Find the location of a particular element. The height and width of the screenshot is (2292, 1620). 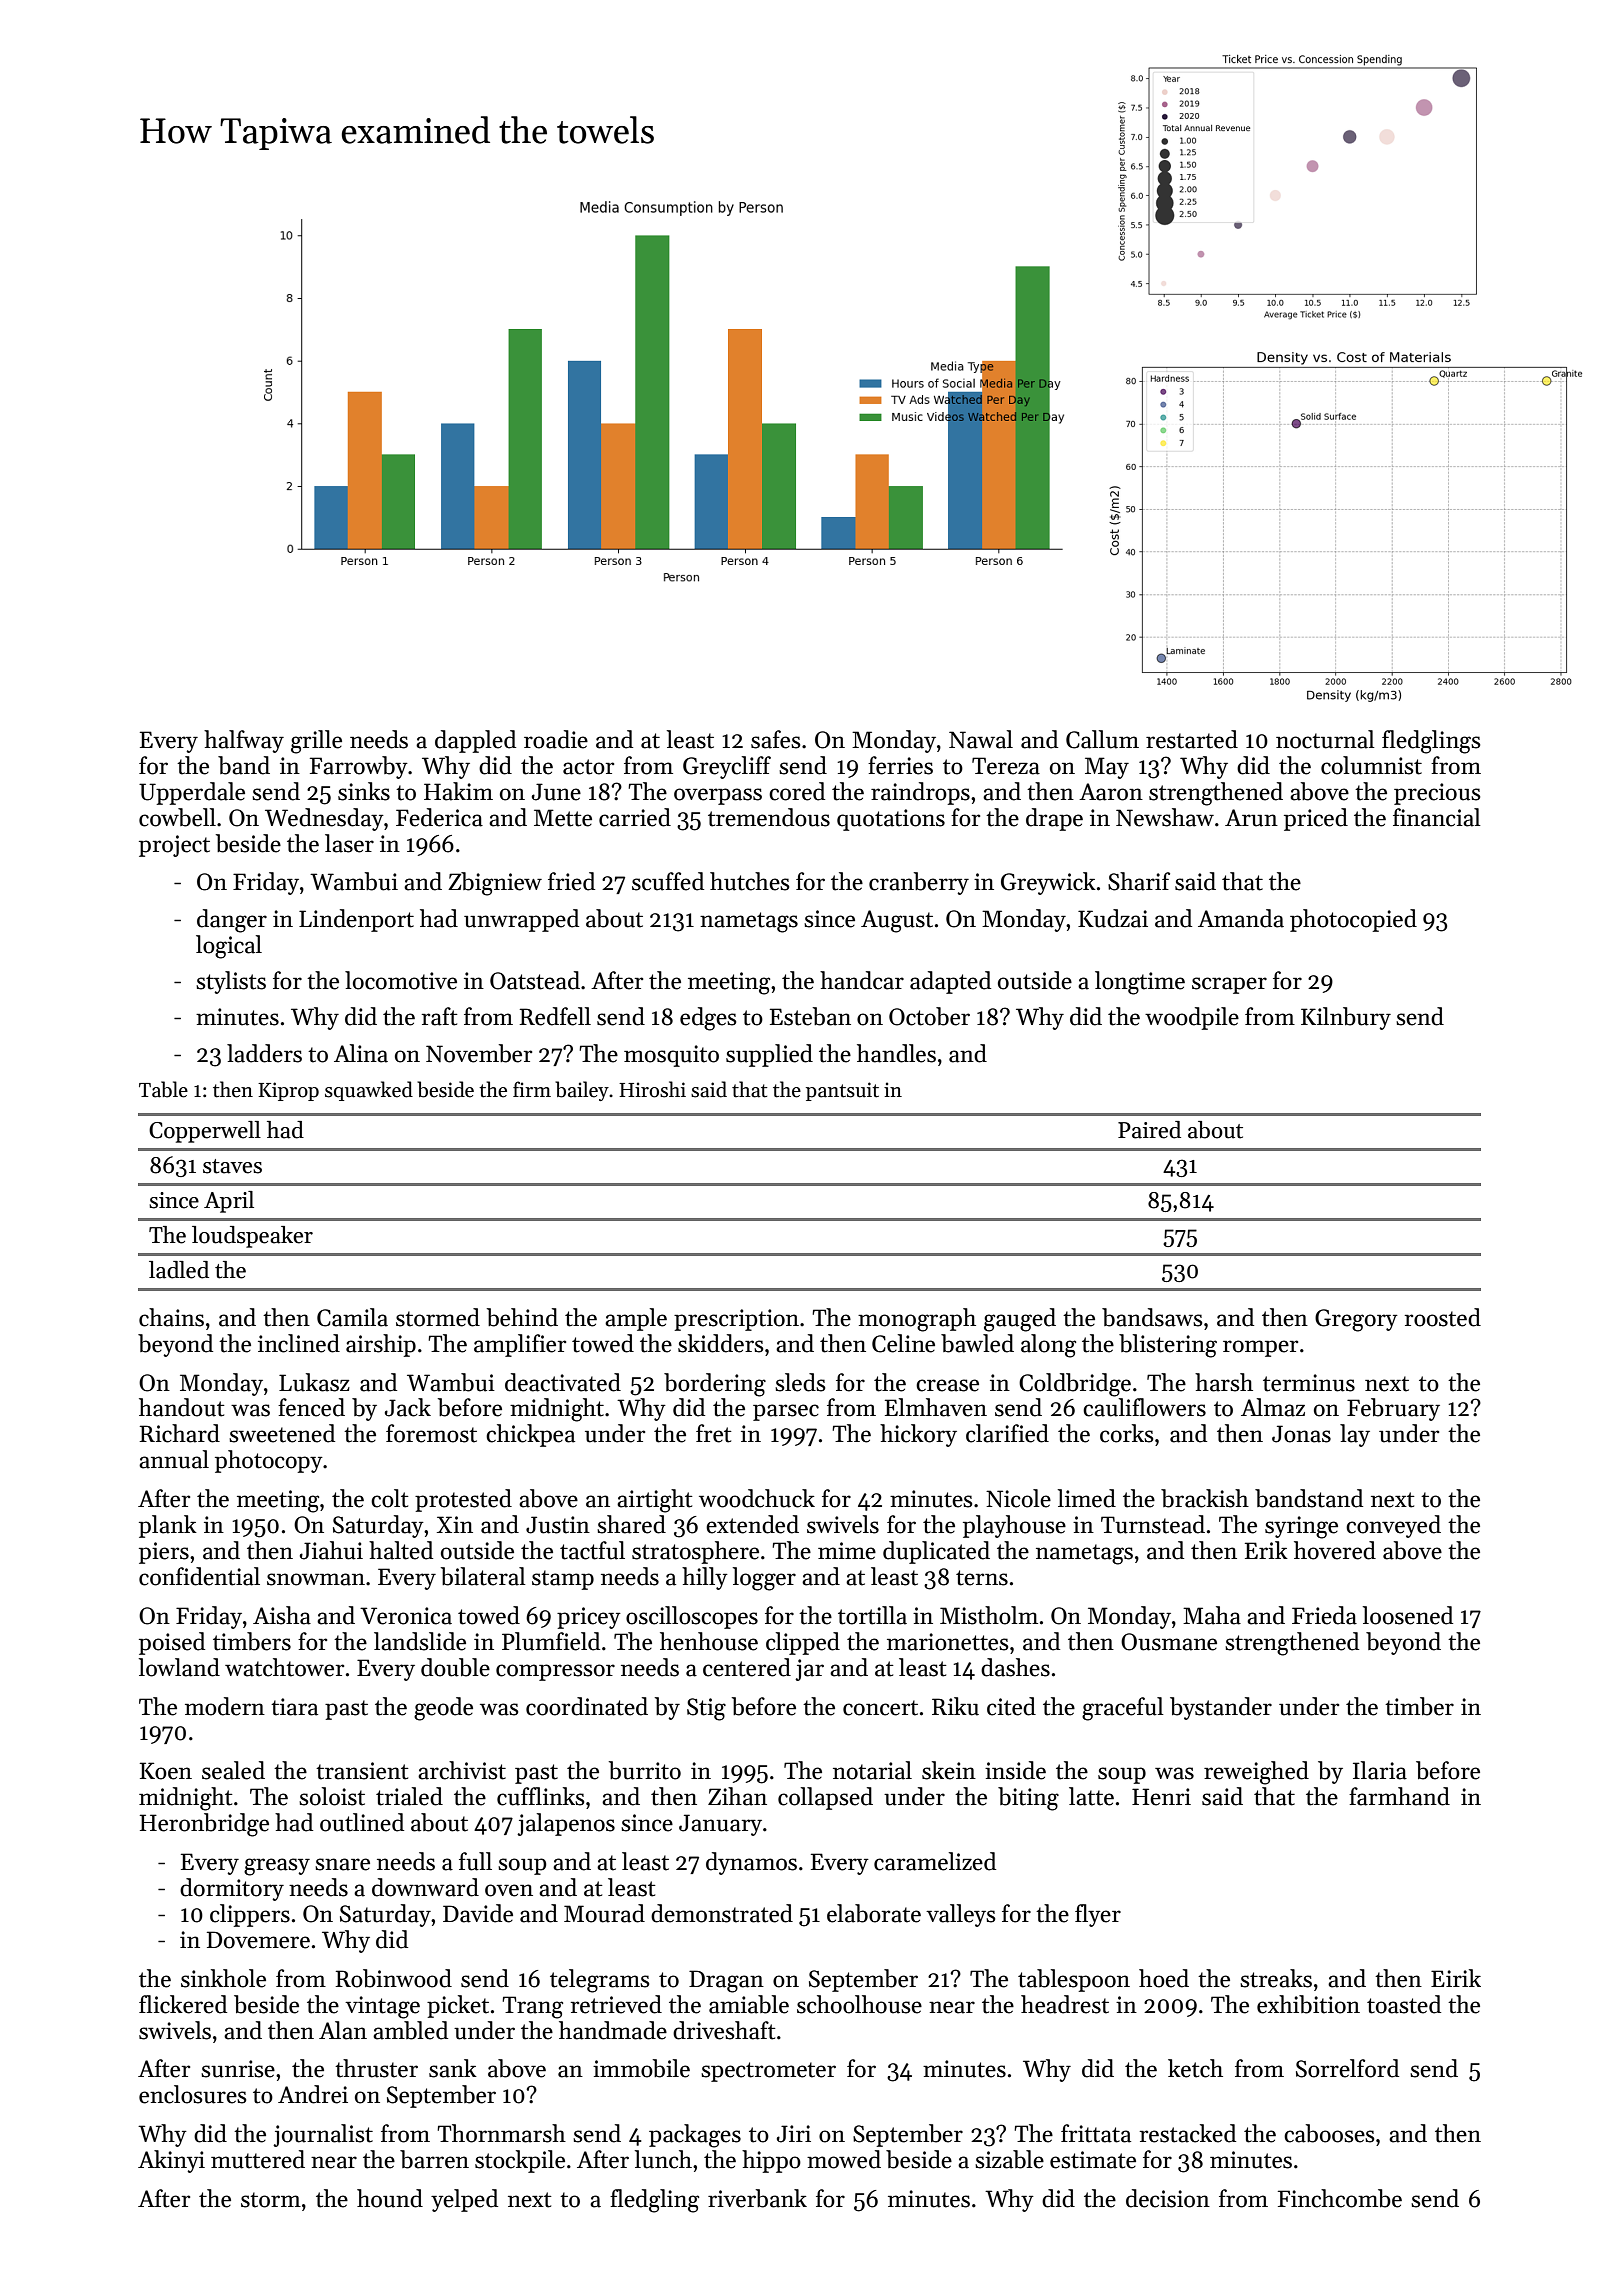

photocopied is located at coordinates (1353, 920).
